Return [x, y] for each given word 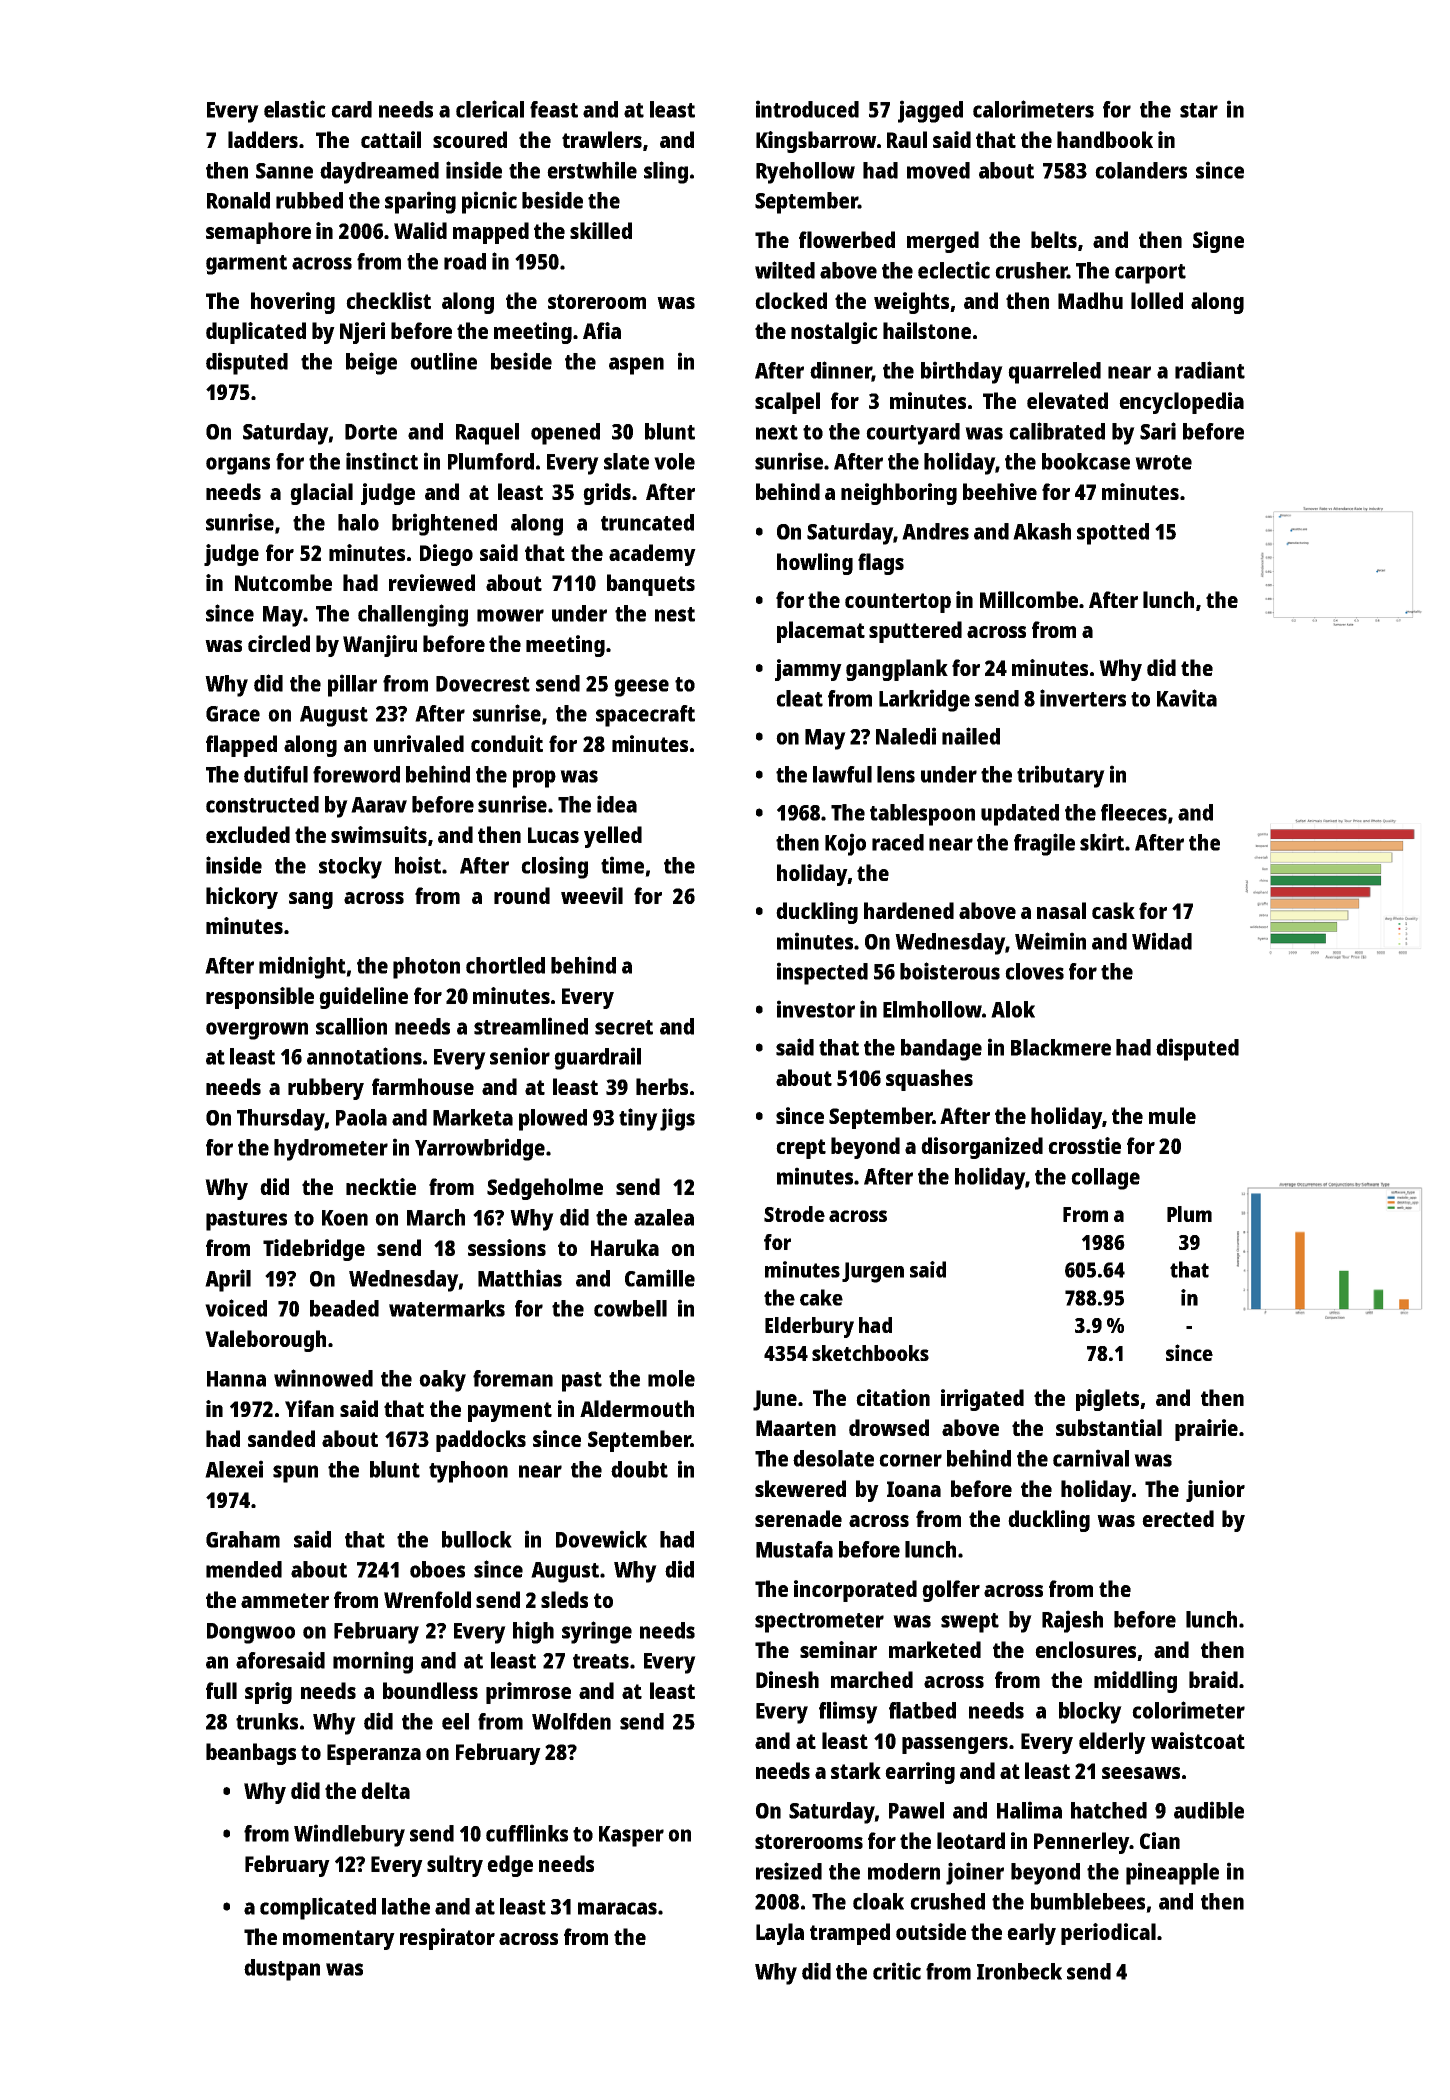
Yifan [309, 1408]
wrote [1163, 462]
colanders [1141, 170]
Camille [660, 1278]
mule [1172, 1115]
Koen [345, 1218]
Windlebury [349, 1835]
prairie [1206, 1430]
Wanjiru [380, 646]
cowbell [630, 1308]
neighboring [899, 494]
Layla [780, 1934]
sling [666, 172]
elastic [295, 109]
